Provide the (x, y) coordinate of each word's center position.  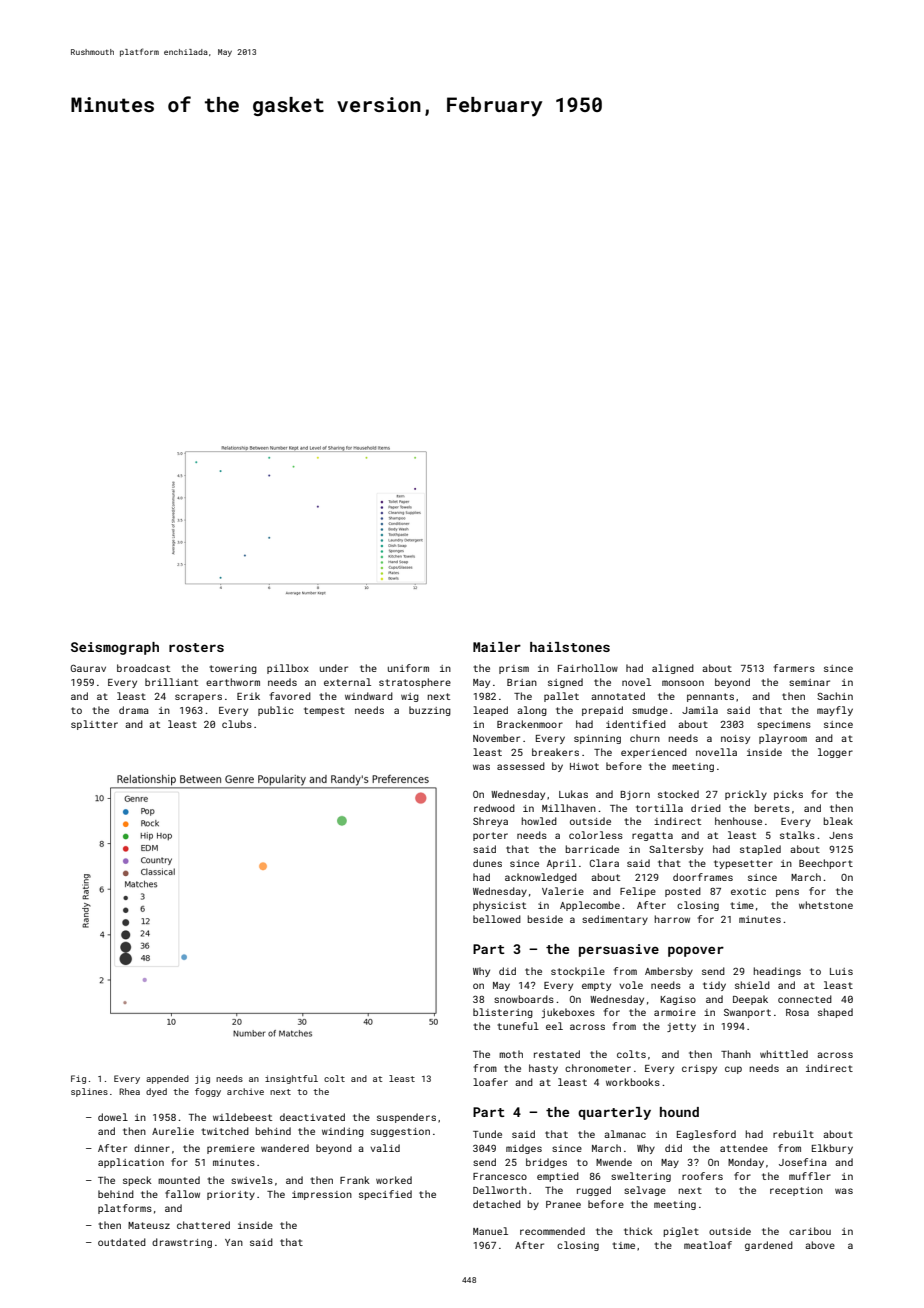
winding (343, 1132)
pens (787, 893)
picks (788, 795)
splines (89, 1092)
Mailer (497, 647)
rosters (196, 647)
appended (167, 1079)
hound (679, 1112)
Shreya (490, 822)
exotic (748, 891)
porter (490, 836)
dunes (487, 863)
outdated (122, 1242)
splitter (94, 725)
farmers (794, 668)
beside (545, 919)
